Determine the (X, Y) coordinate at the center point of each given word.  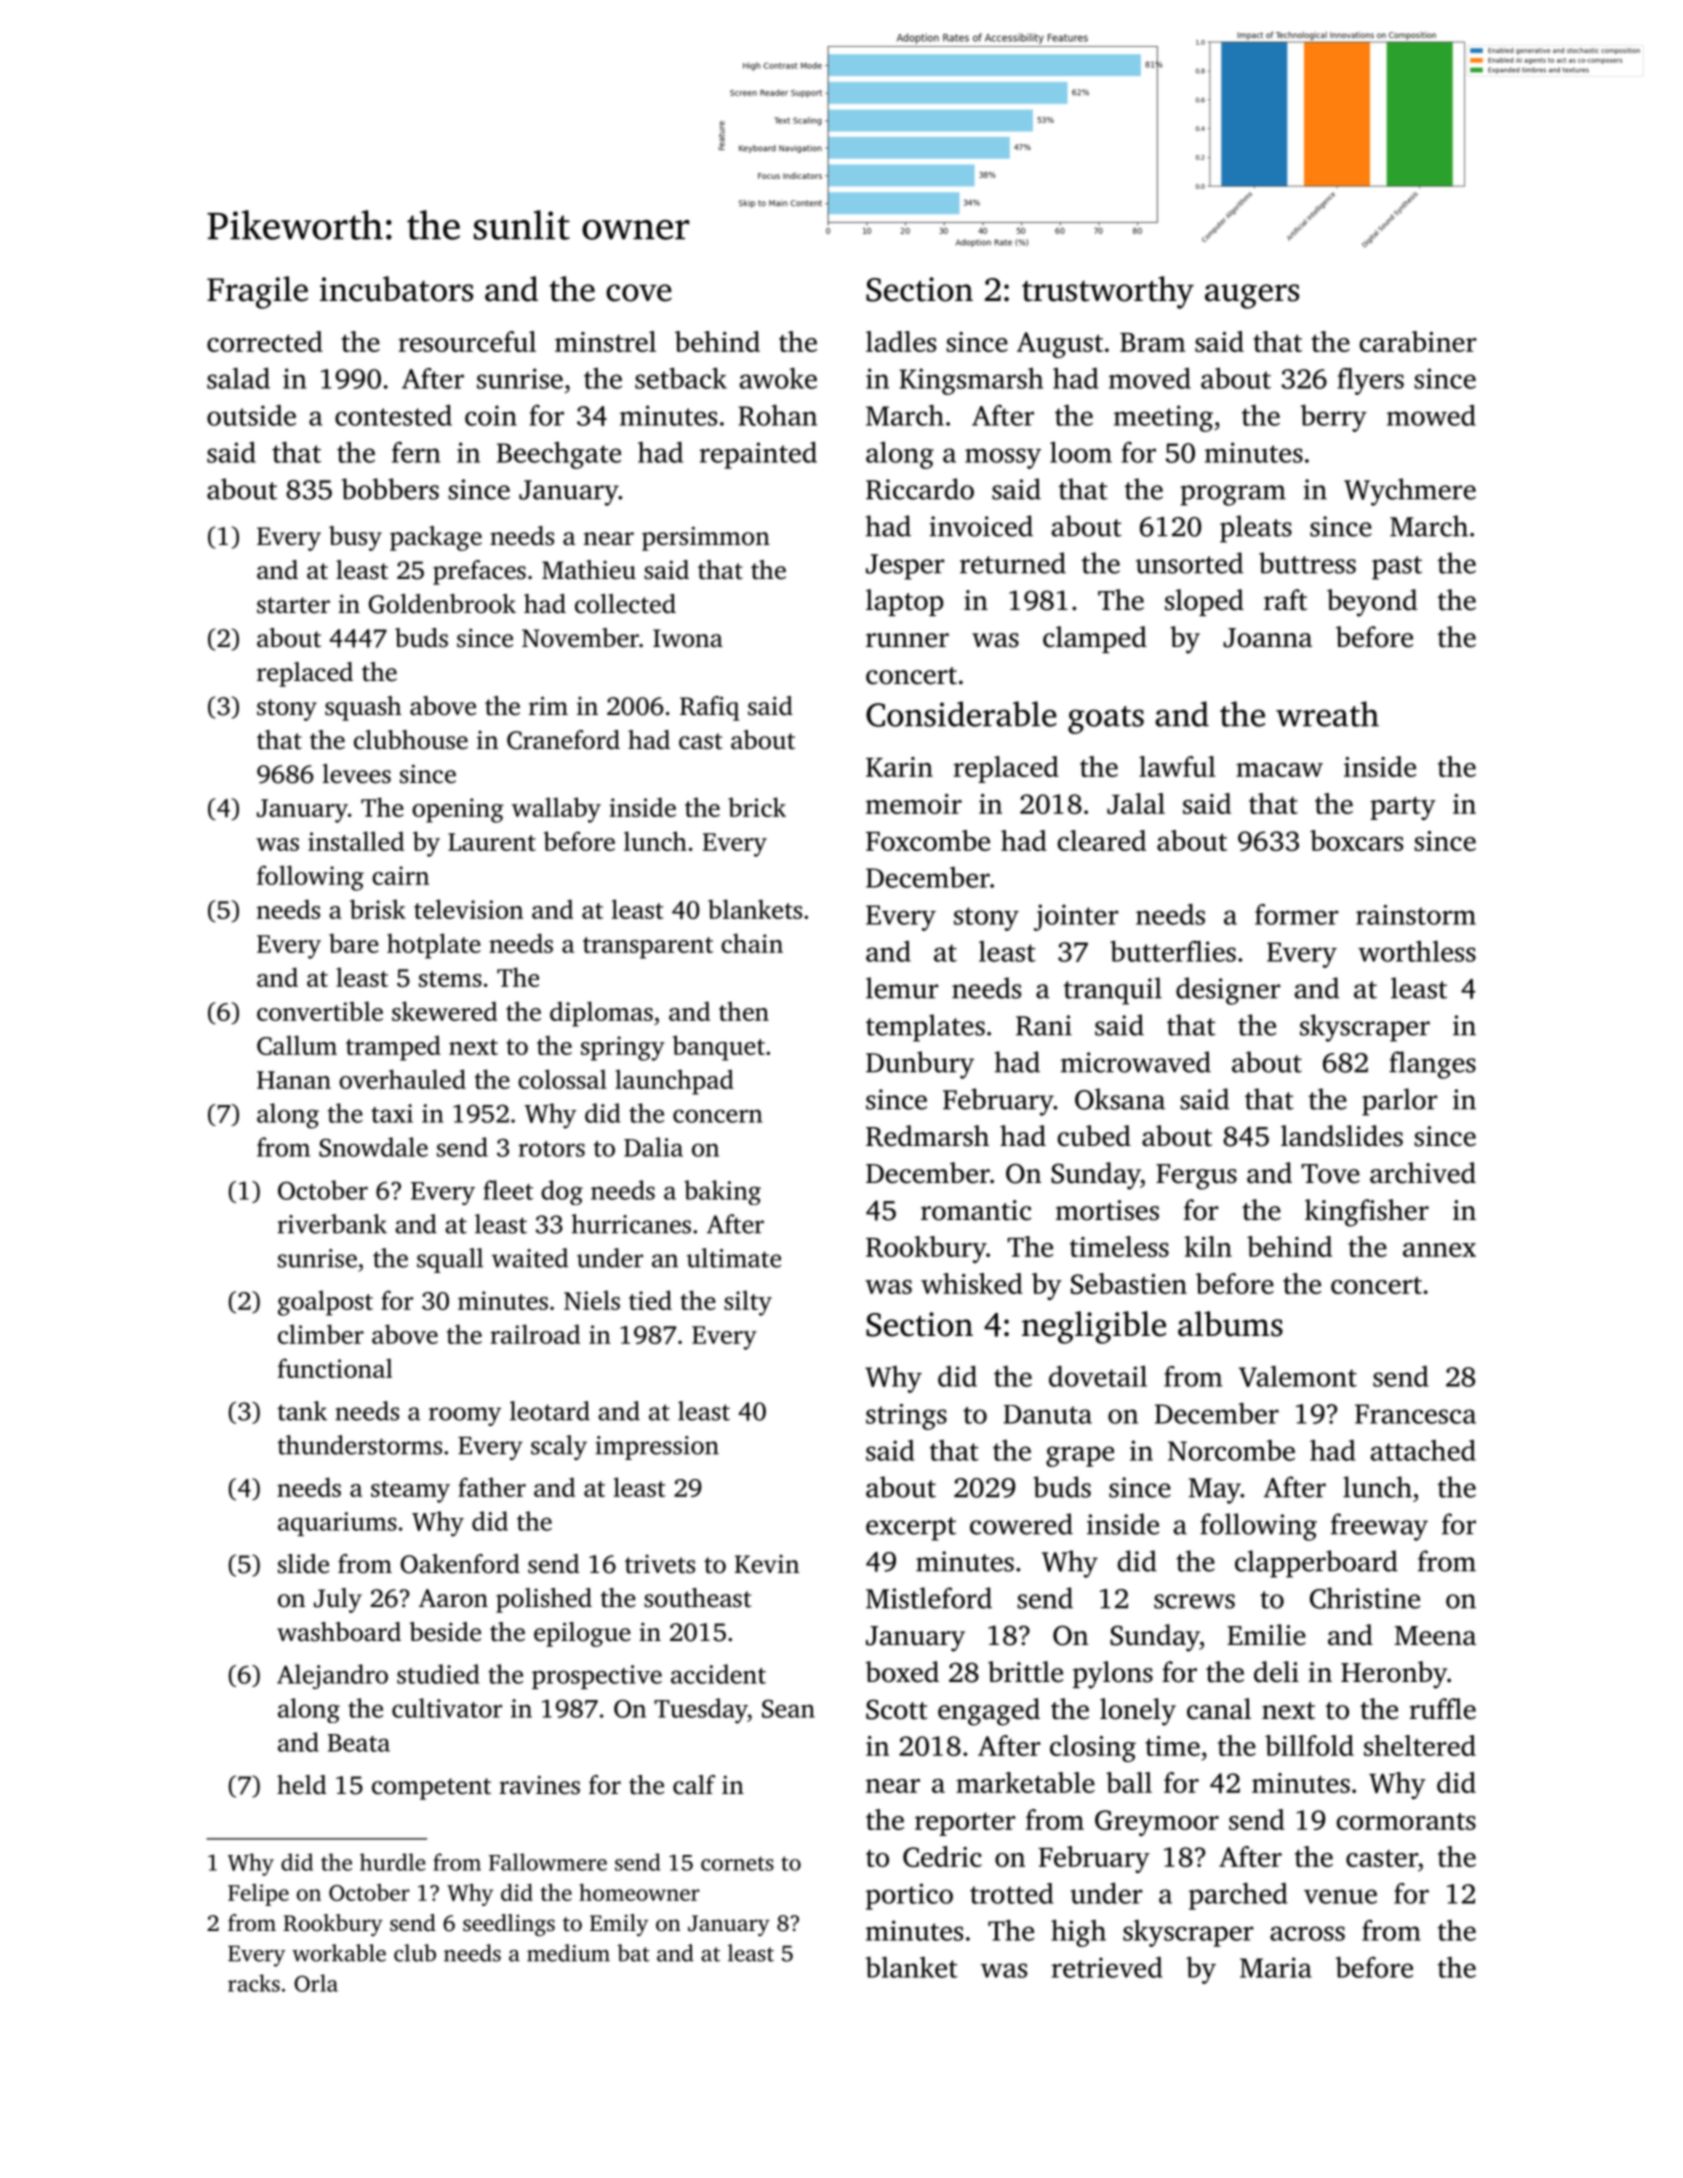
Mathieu (589, 570)
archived (1423, 1173)
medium (568, 1953)
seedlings (509, 1925)
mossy (1003, 458)
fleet (508, 1190)
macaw (1279, 770)
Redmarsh (927, 1136)
